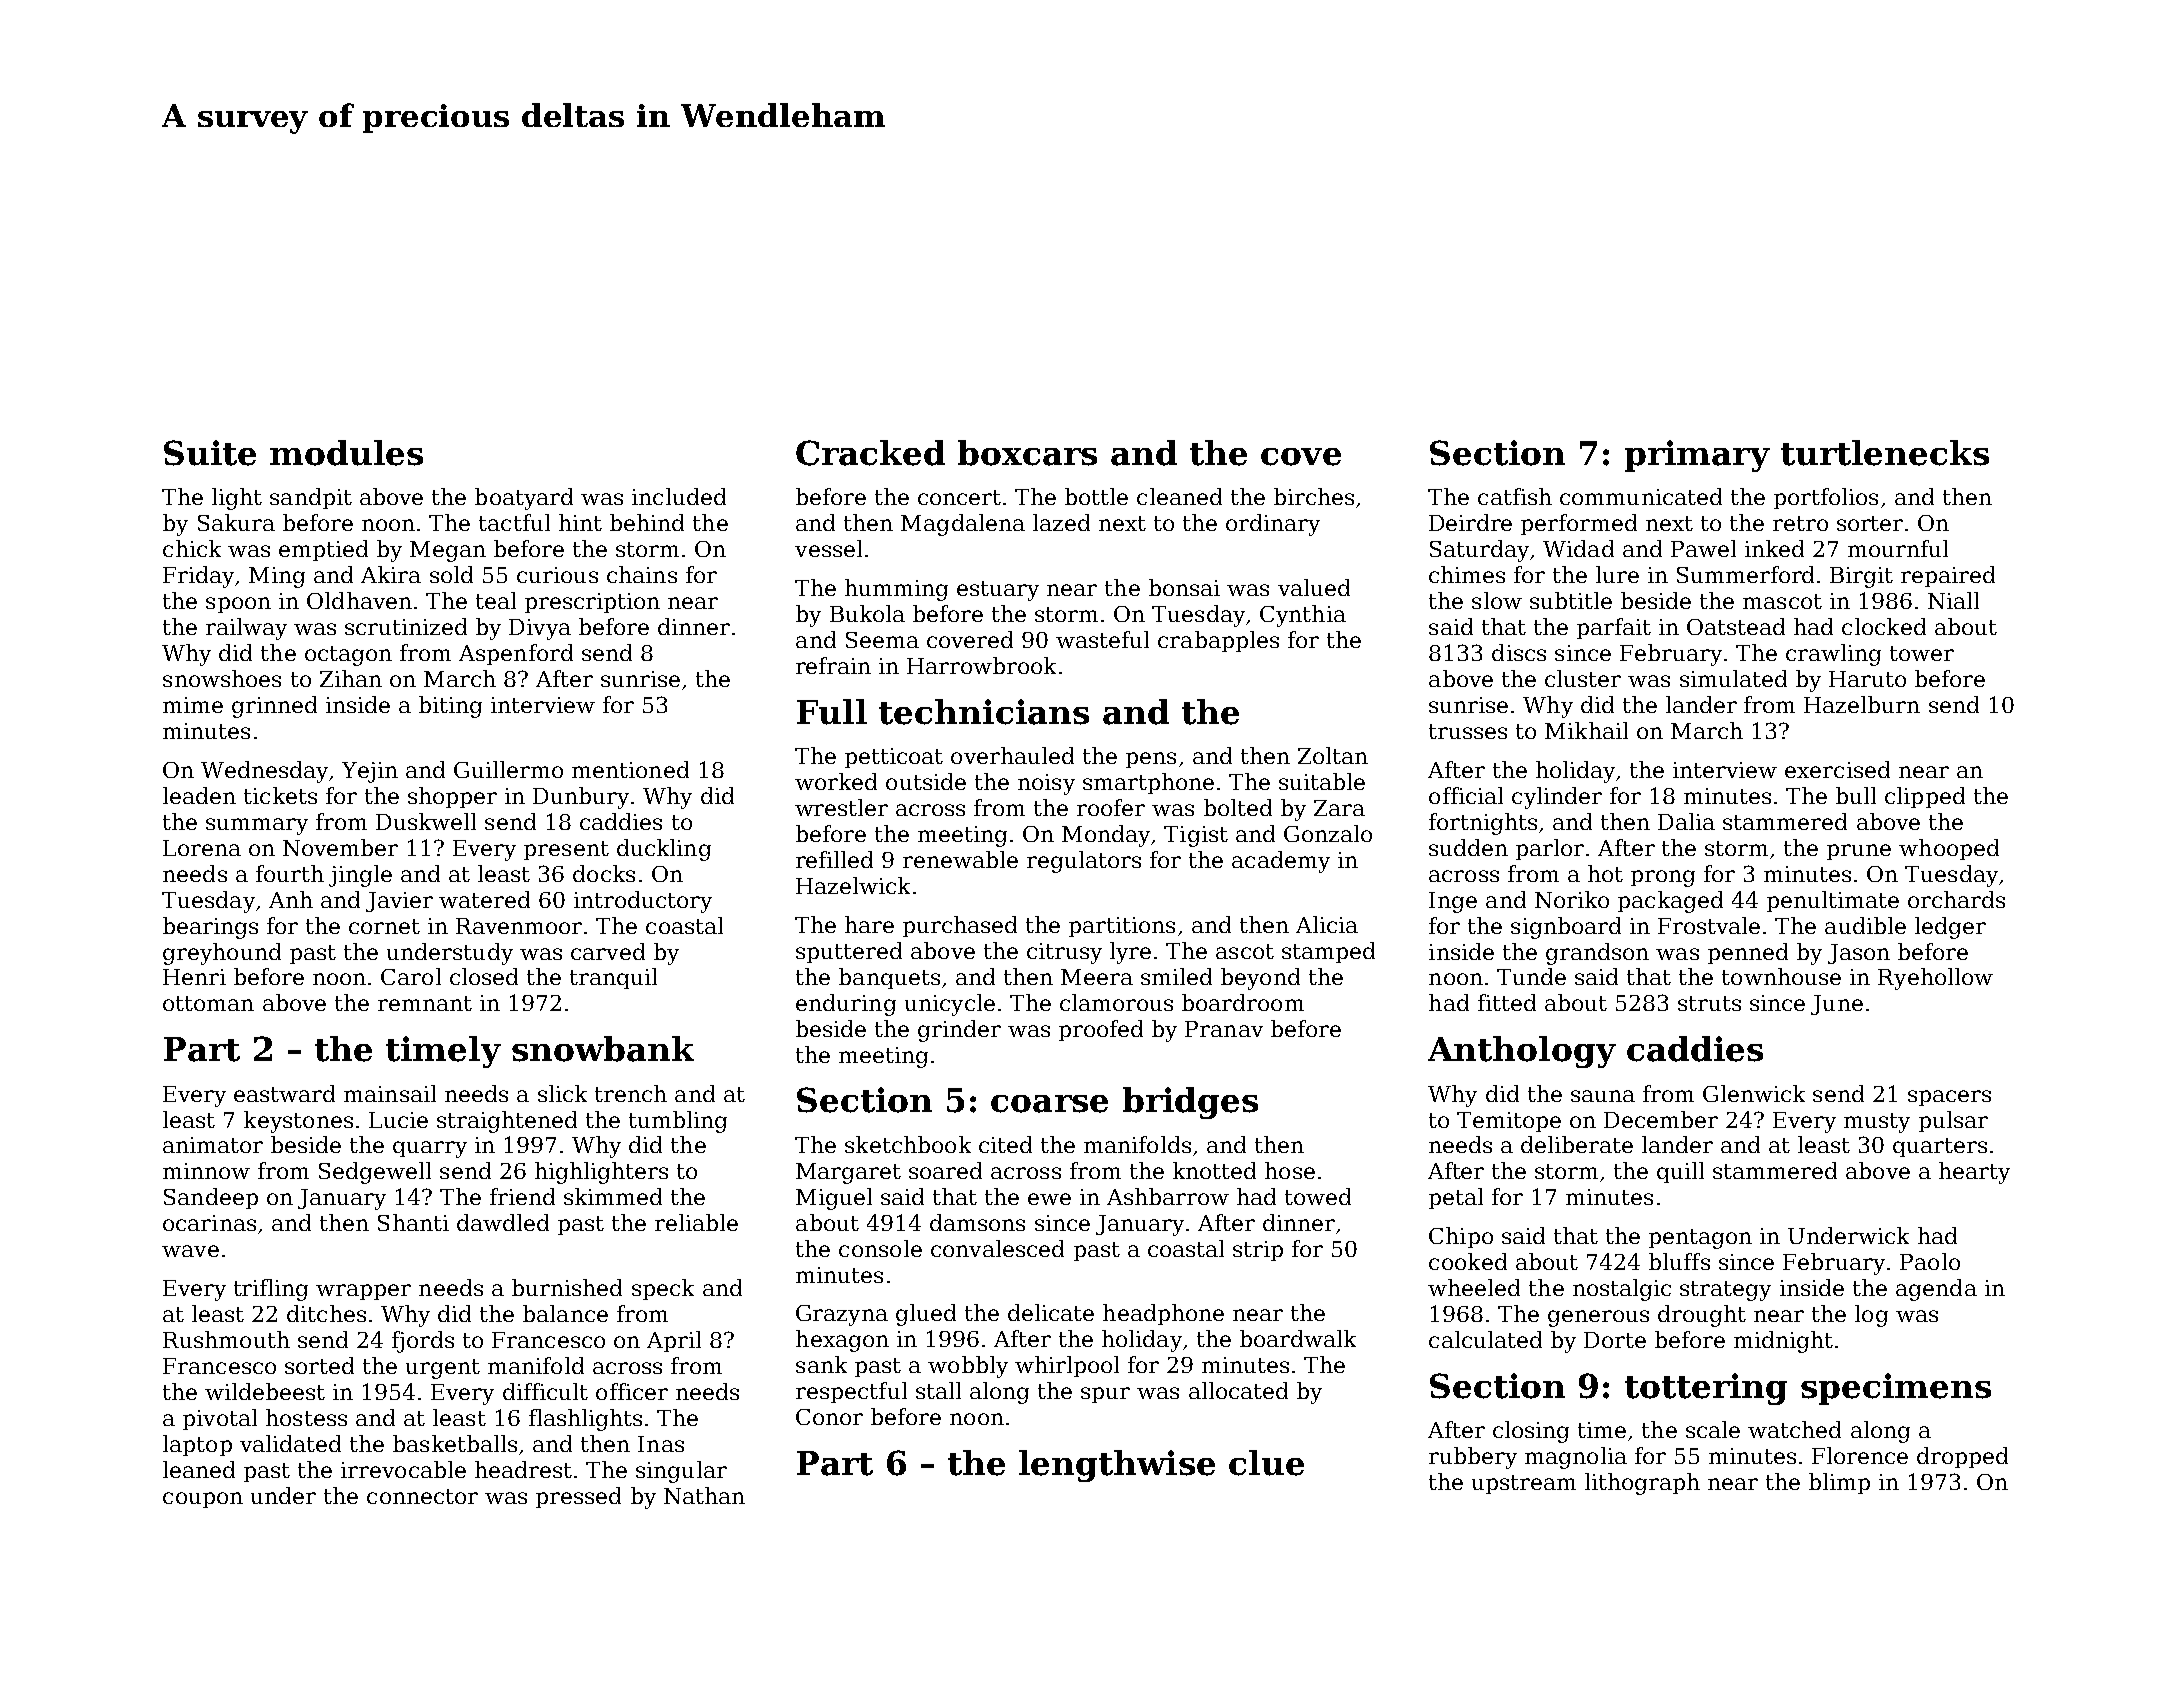 Image resolution: width=2178 pixels, height=1683 pixels. Describe the element at coordinates (1102, 639) in the document. I see `wasteful` at that location.
